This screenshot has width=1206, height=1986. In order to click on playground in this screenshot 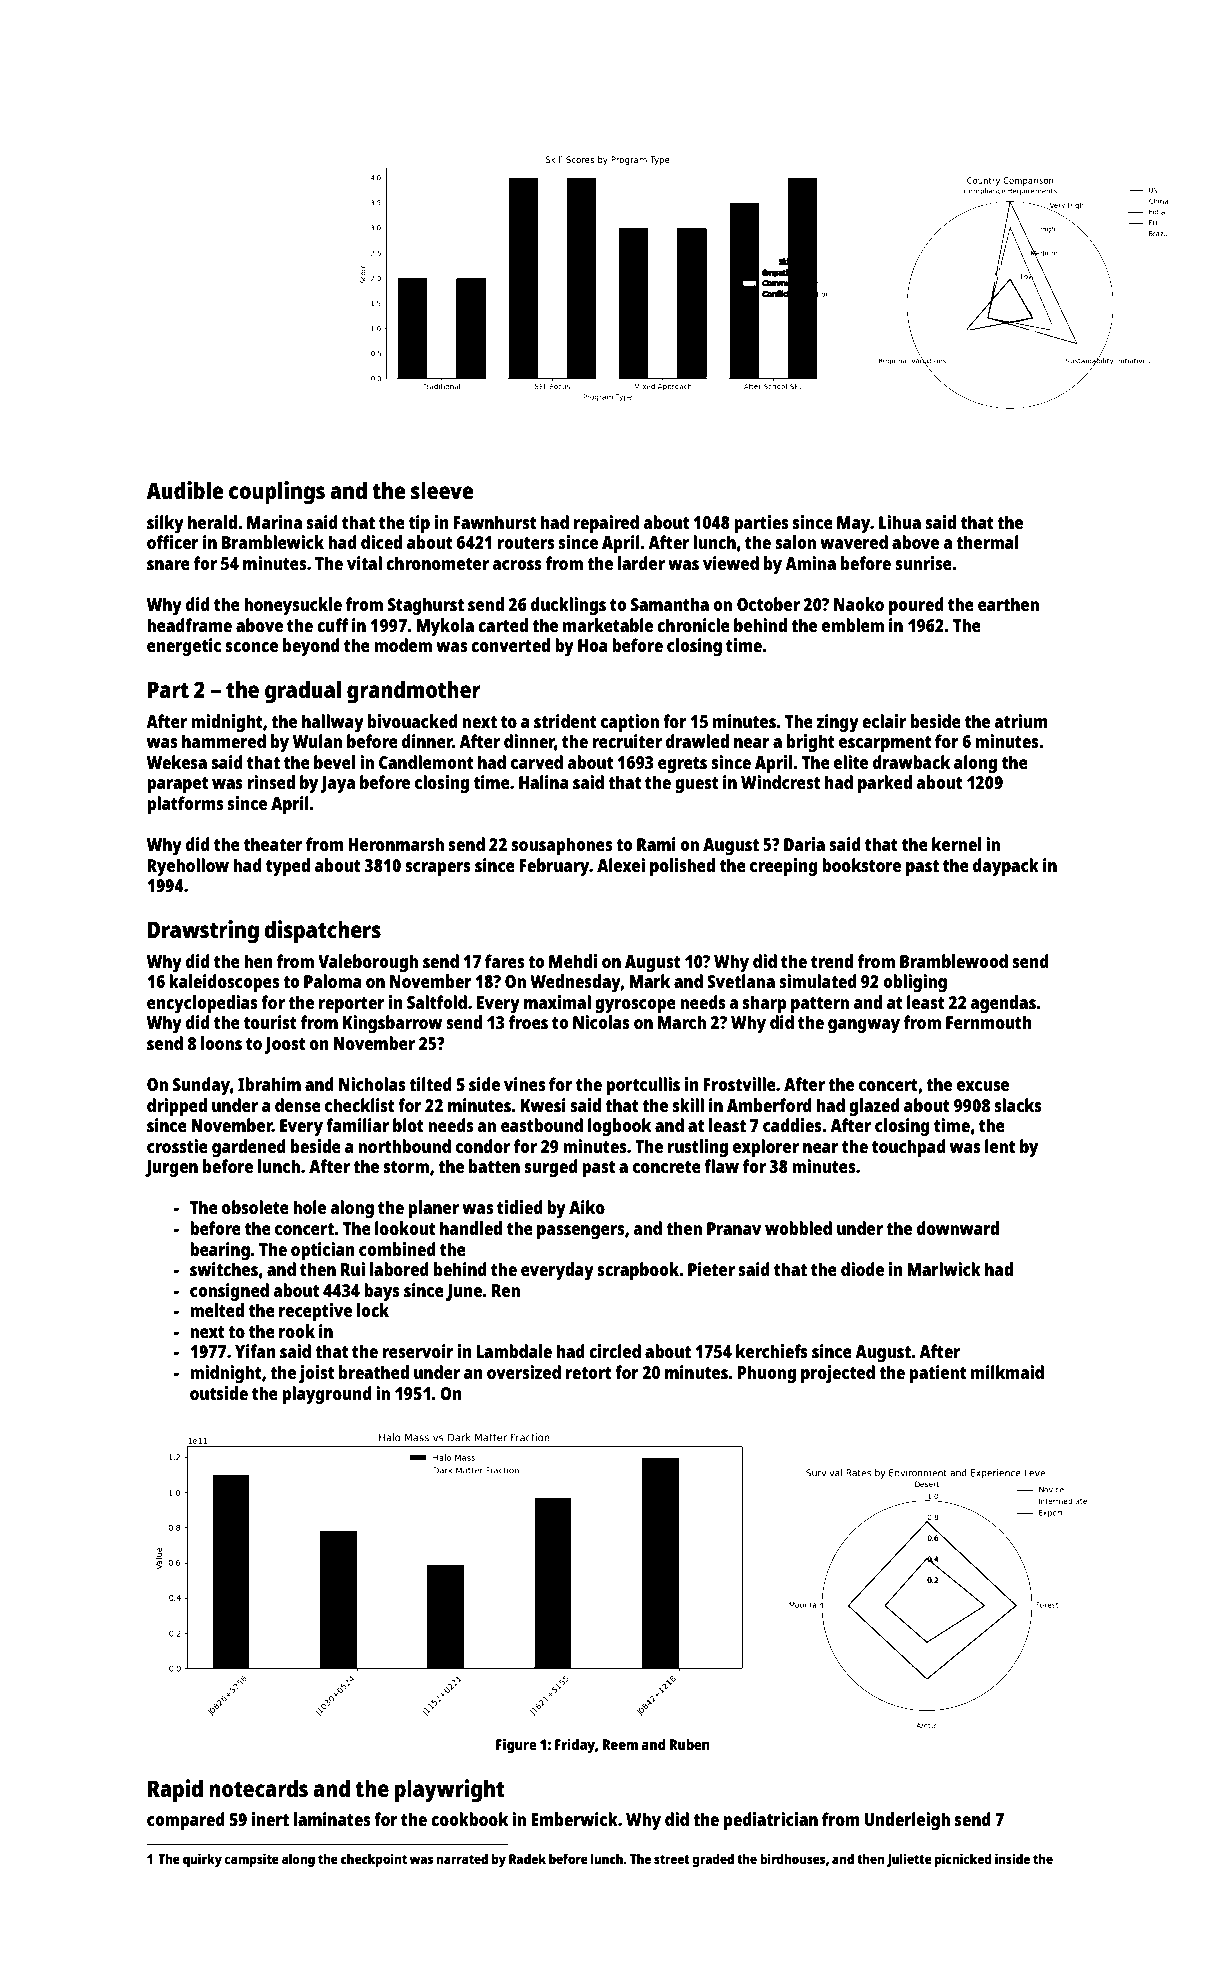, I will do `click(327, 1395)`.
